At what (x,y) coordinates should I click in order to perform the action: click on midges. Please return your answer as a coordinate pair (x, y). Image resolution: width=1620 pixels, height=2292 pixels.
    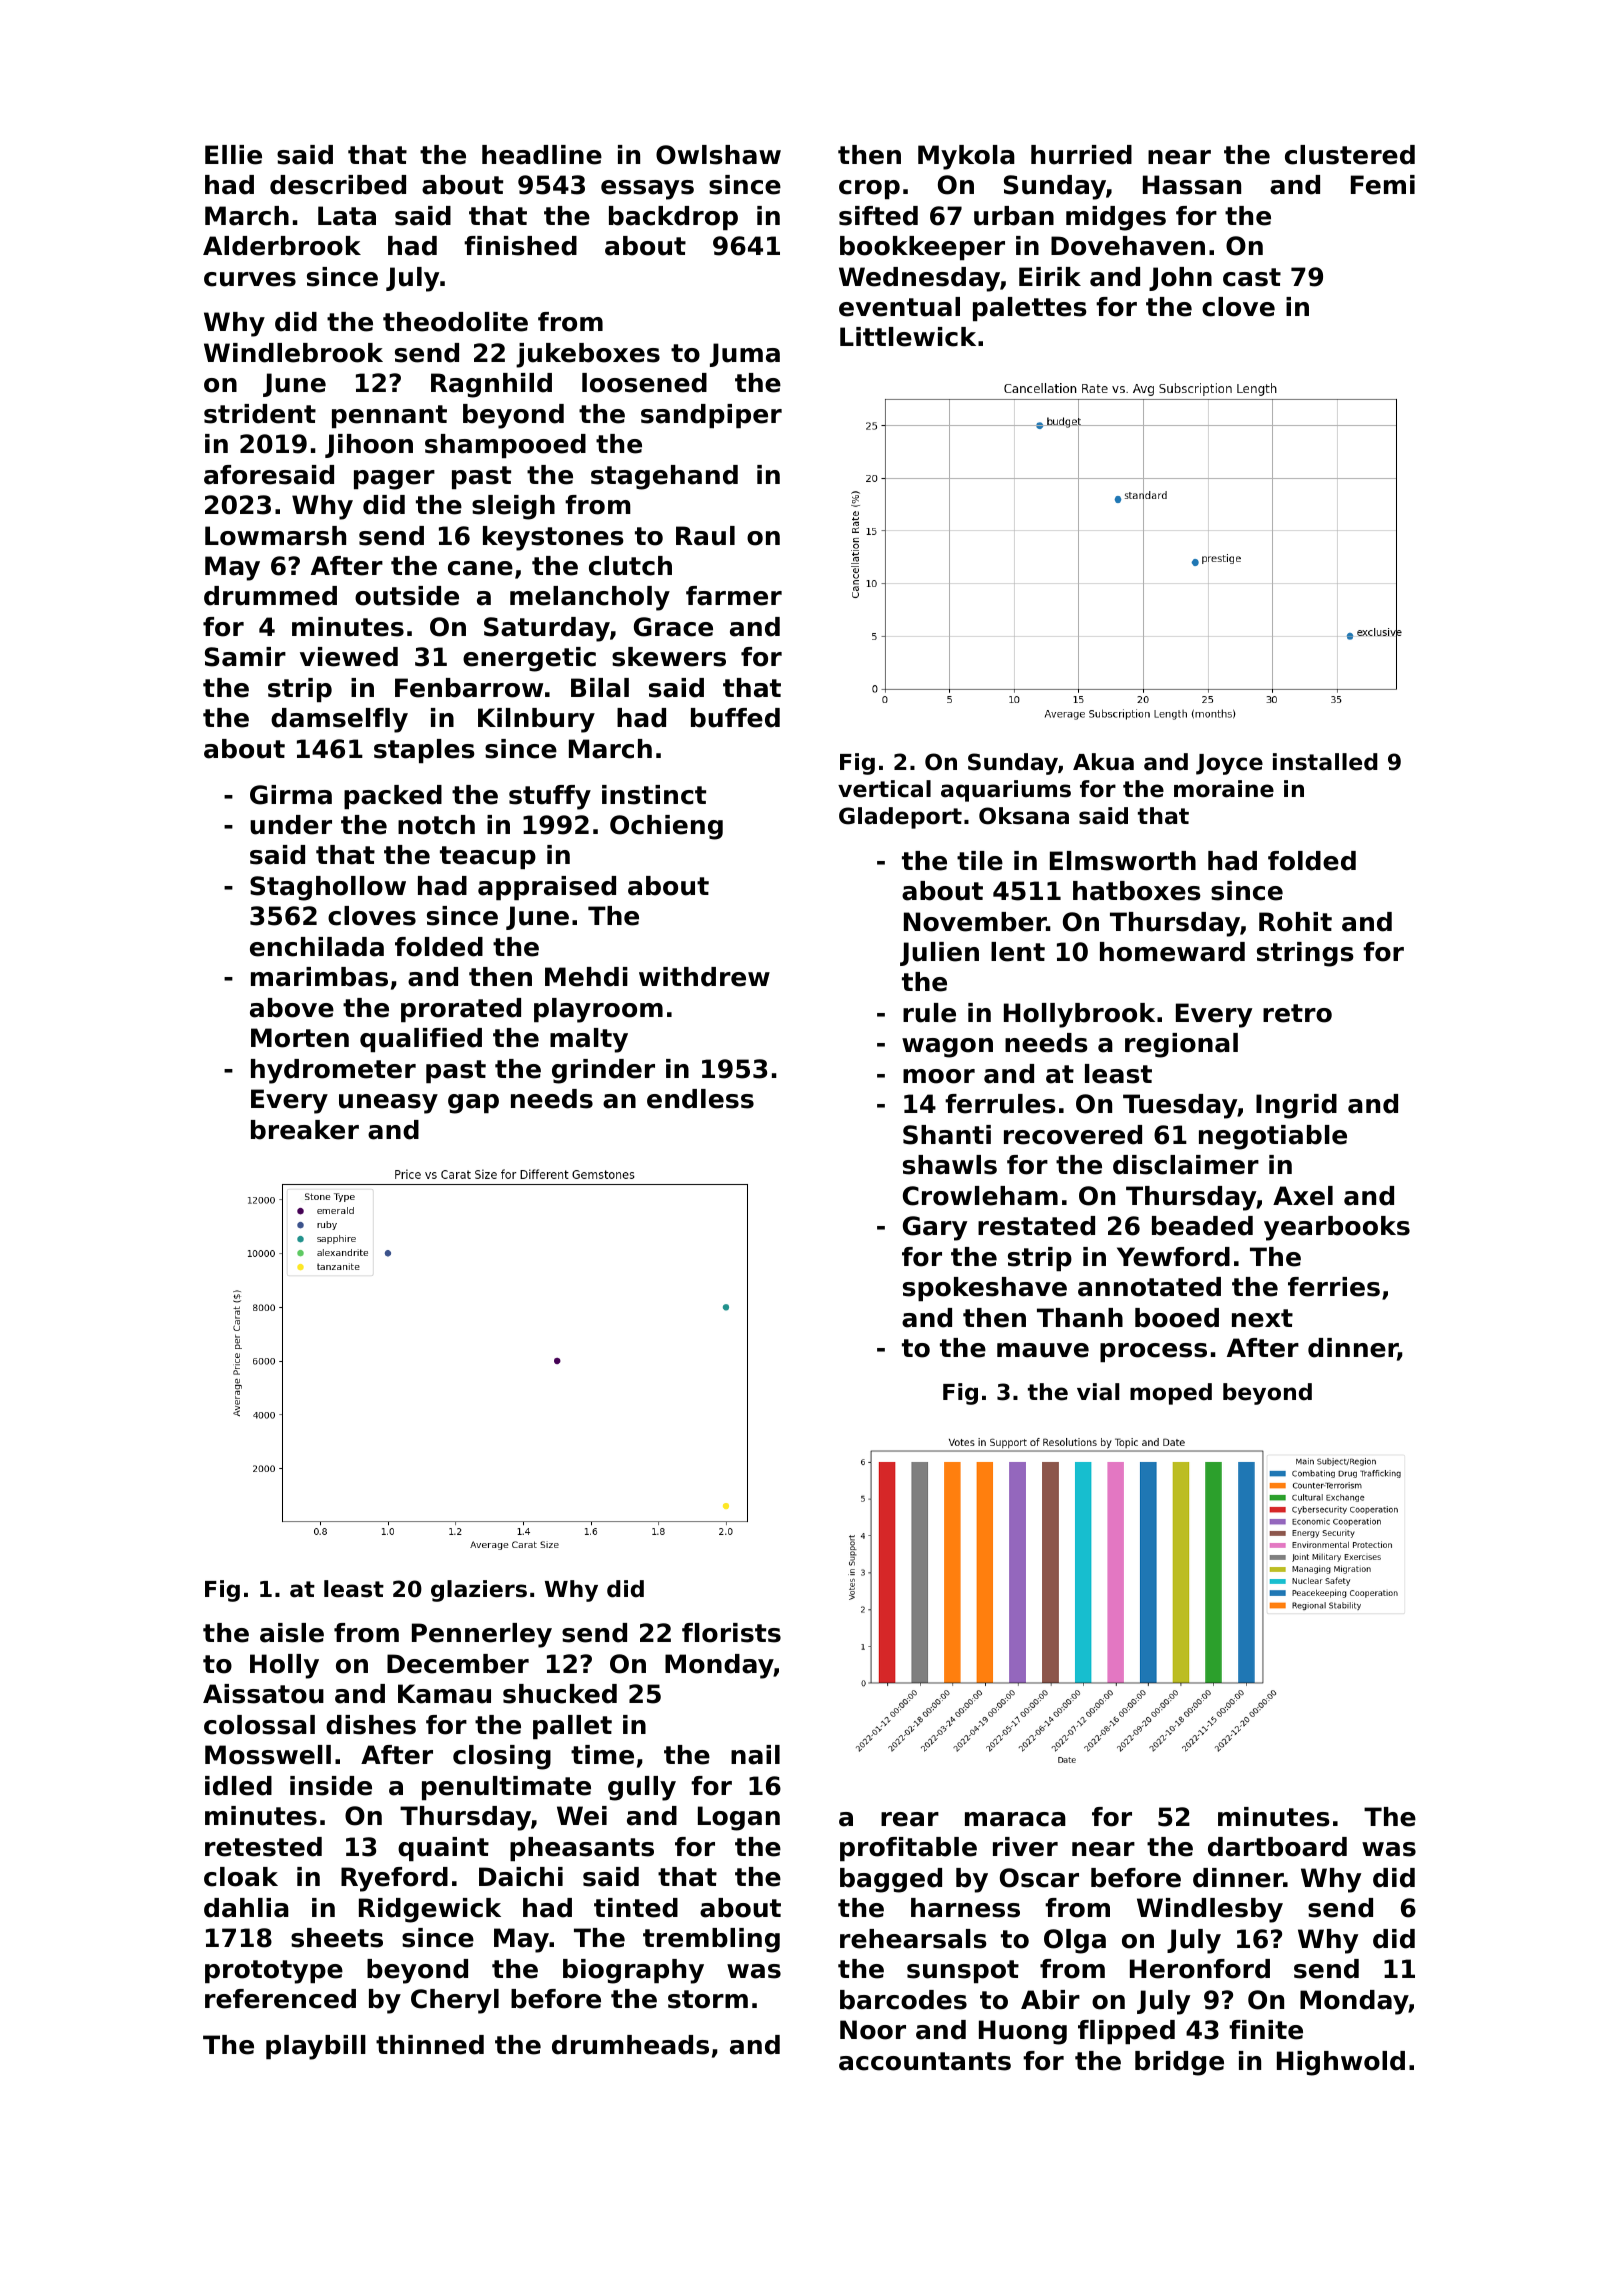
    Looking at the image, I should click on (1116, 218).
